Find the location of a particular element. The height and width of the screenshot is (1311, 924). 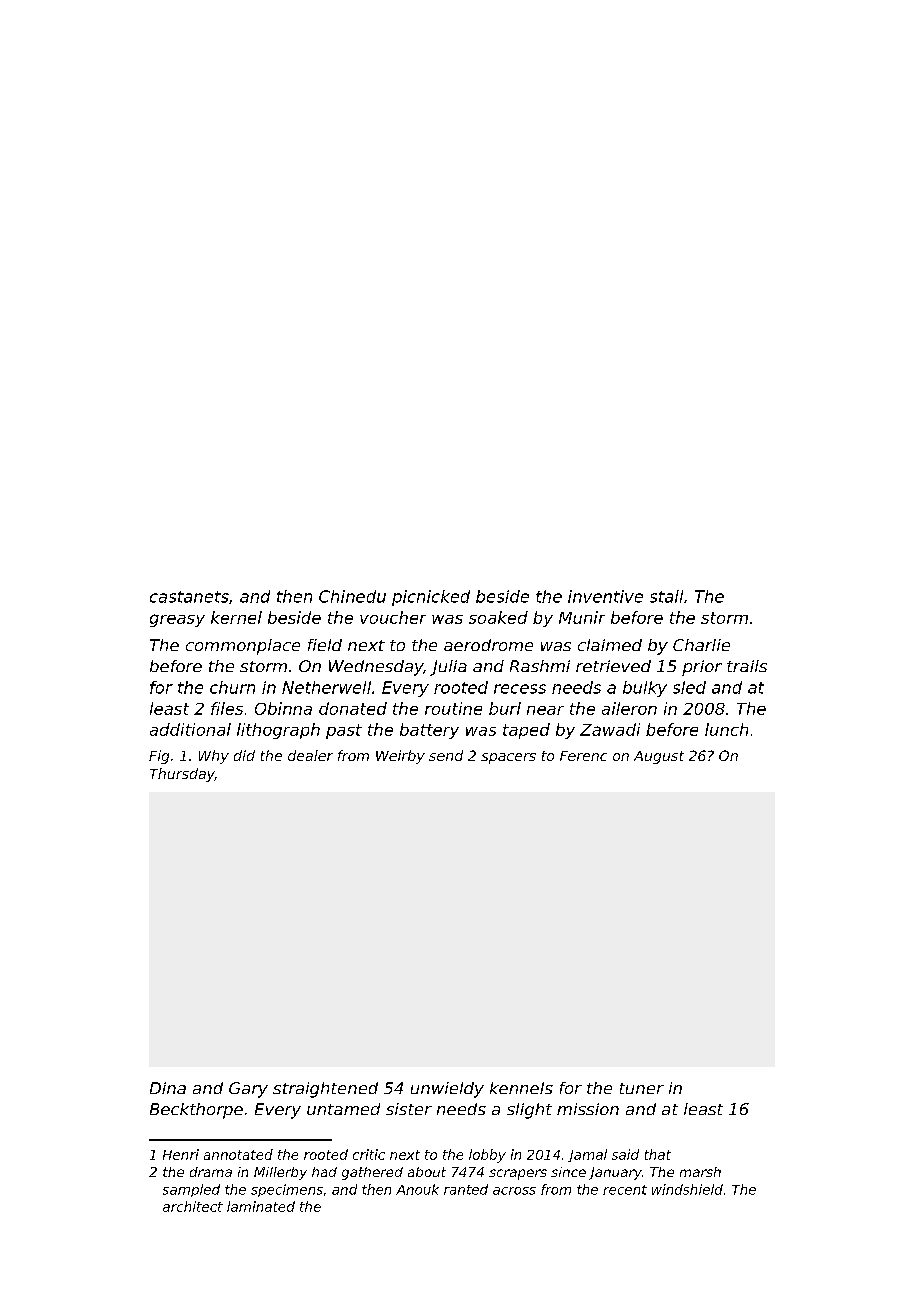

spacers is located at coordinates (508, 758).
